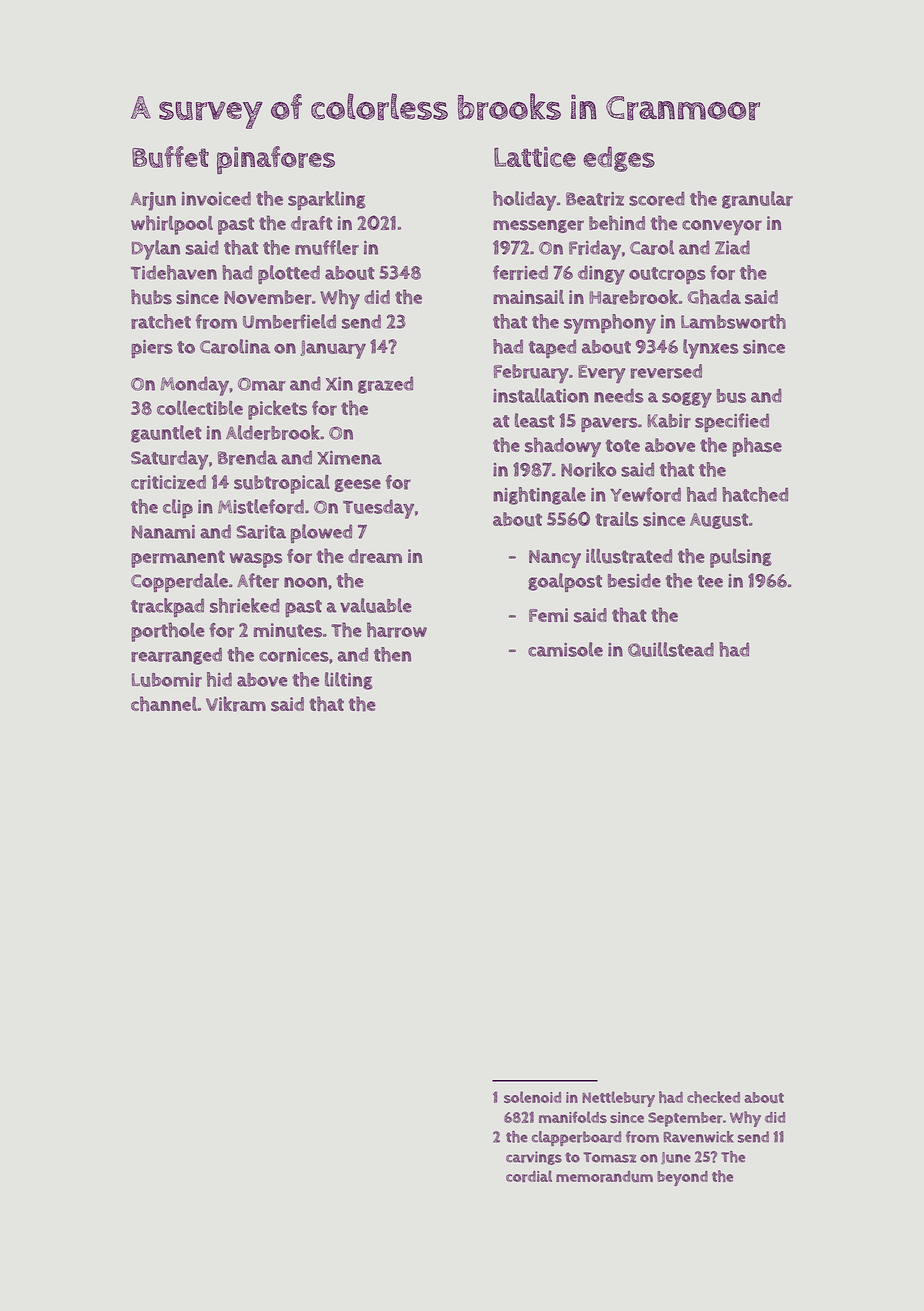 The height and width of the screenshot is (1311, 924). Describe the element at coordinates (671, 649) in the screenshot. I see `Quillstead` at that location.
